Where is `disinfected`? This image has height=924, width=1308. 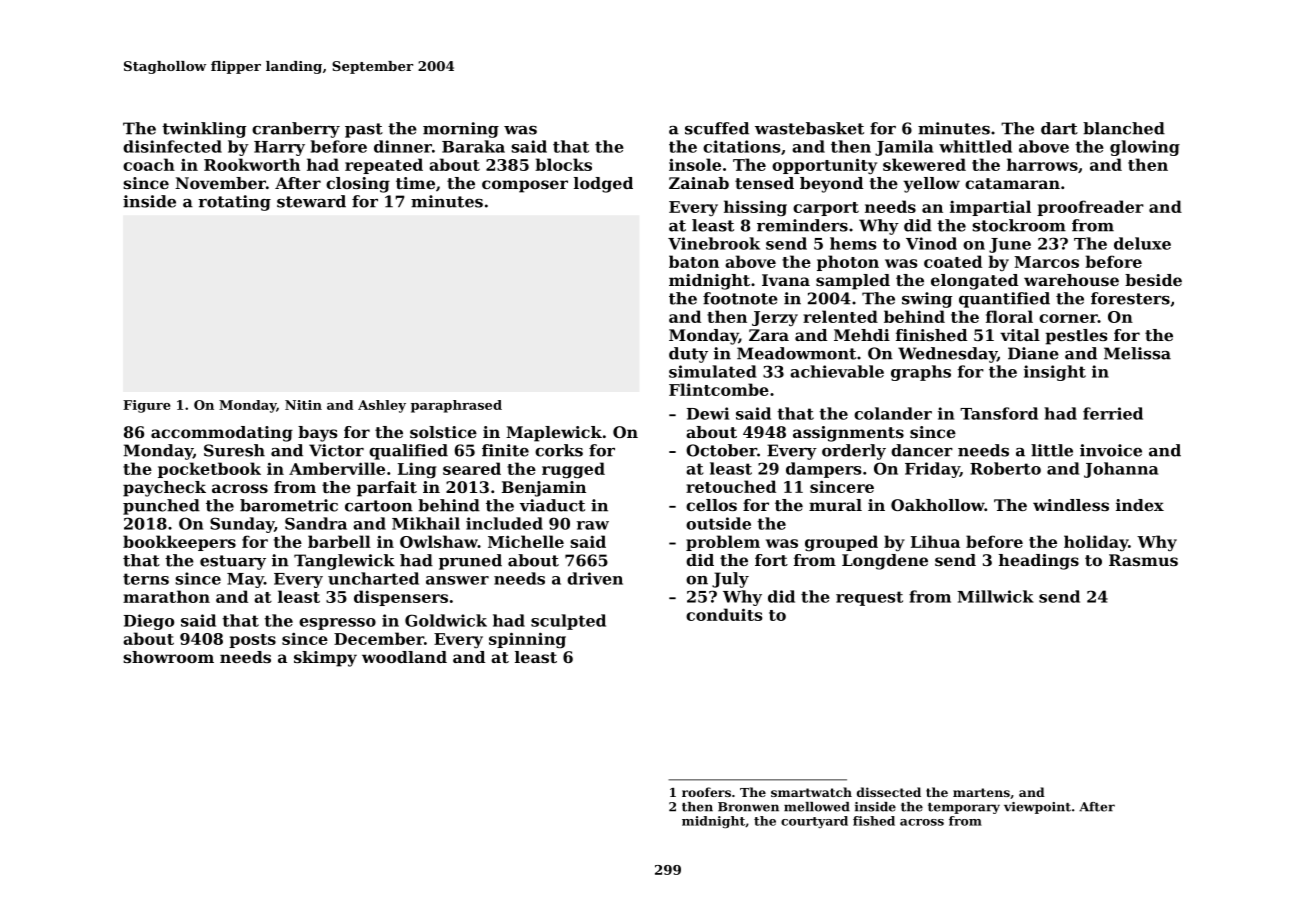 disinfected is located at coordinates (172, 146).
